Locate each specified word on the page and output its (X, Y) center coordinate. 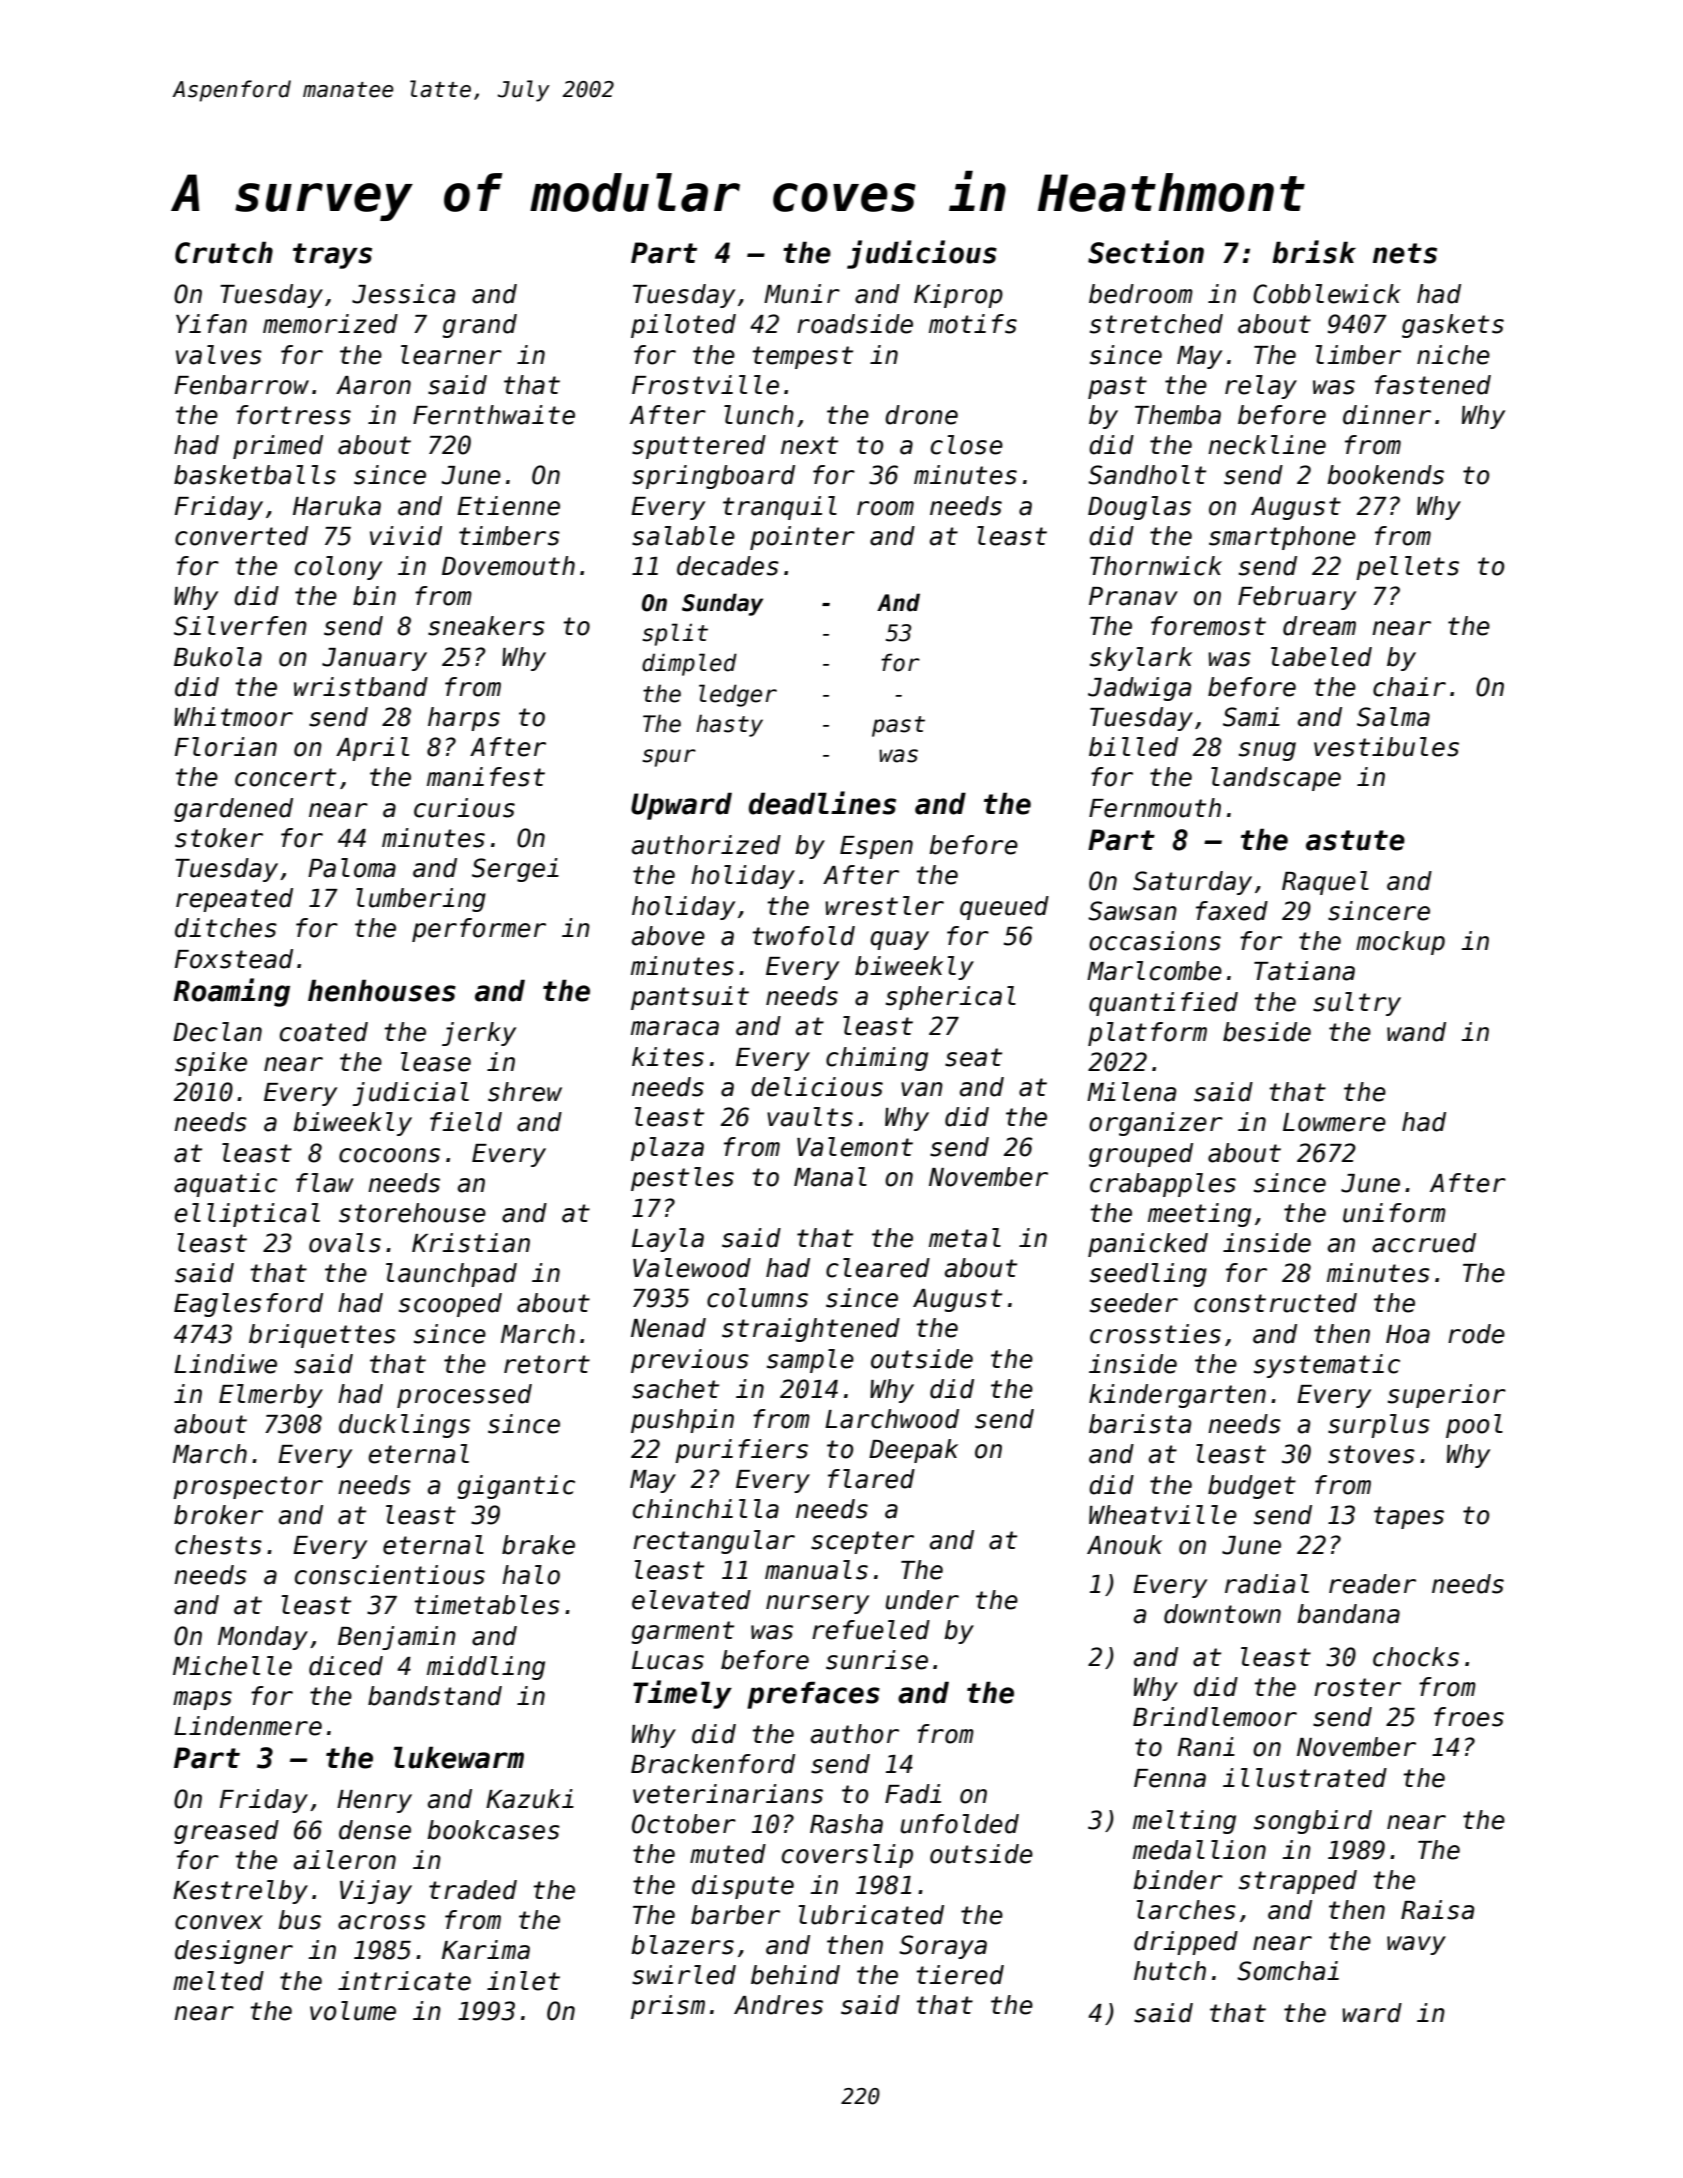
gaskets (1453, 326)
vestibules (1386, 747)
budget (1252, 1487)
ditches (226, 928)
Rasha (846, 1824)
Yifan (211, 324)
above (668, 936)
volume (353, 2011)
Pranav (1133, 596)
